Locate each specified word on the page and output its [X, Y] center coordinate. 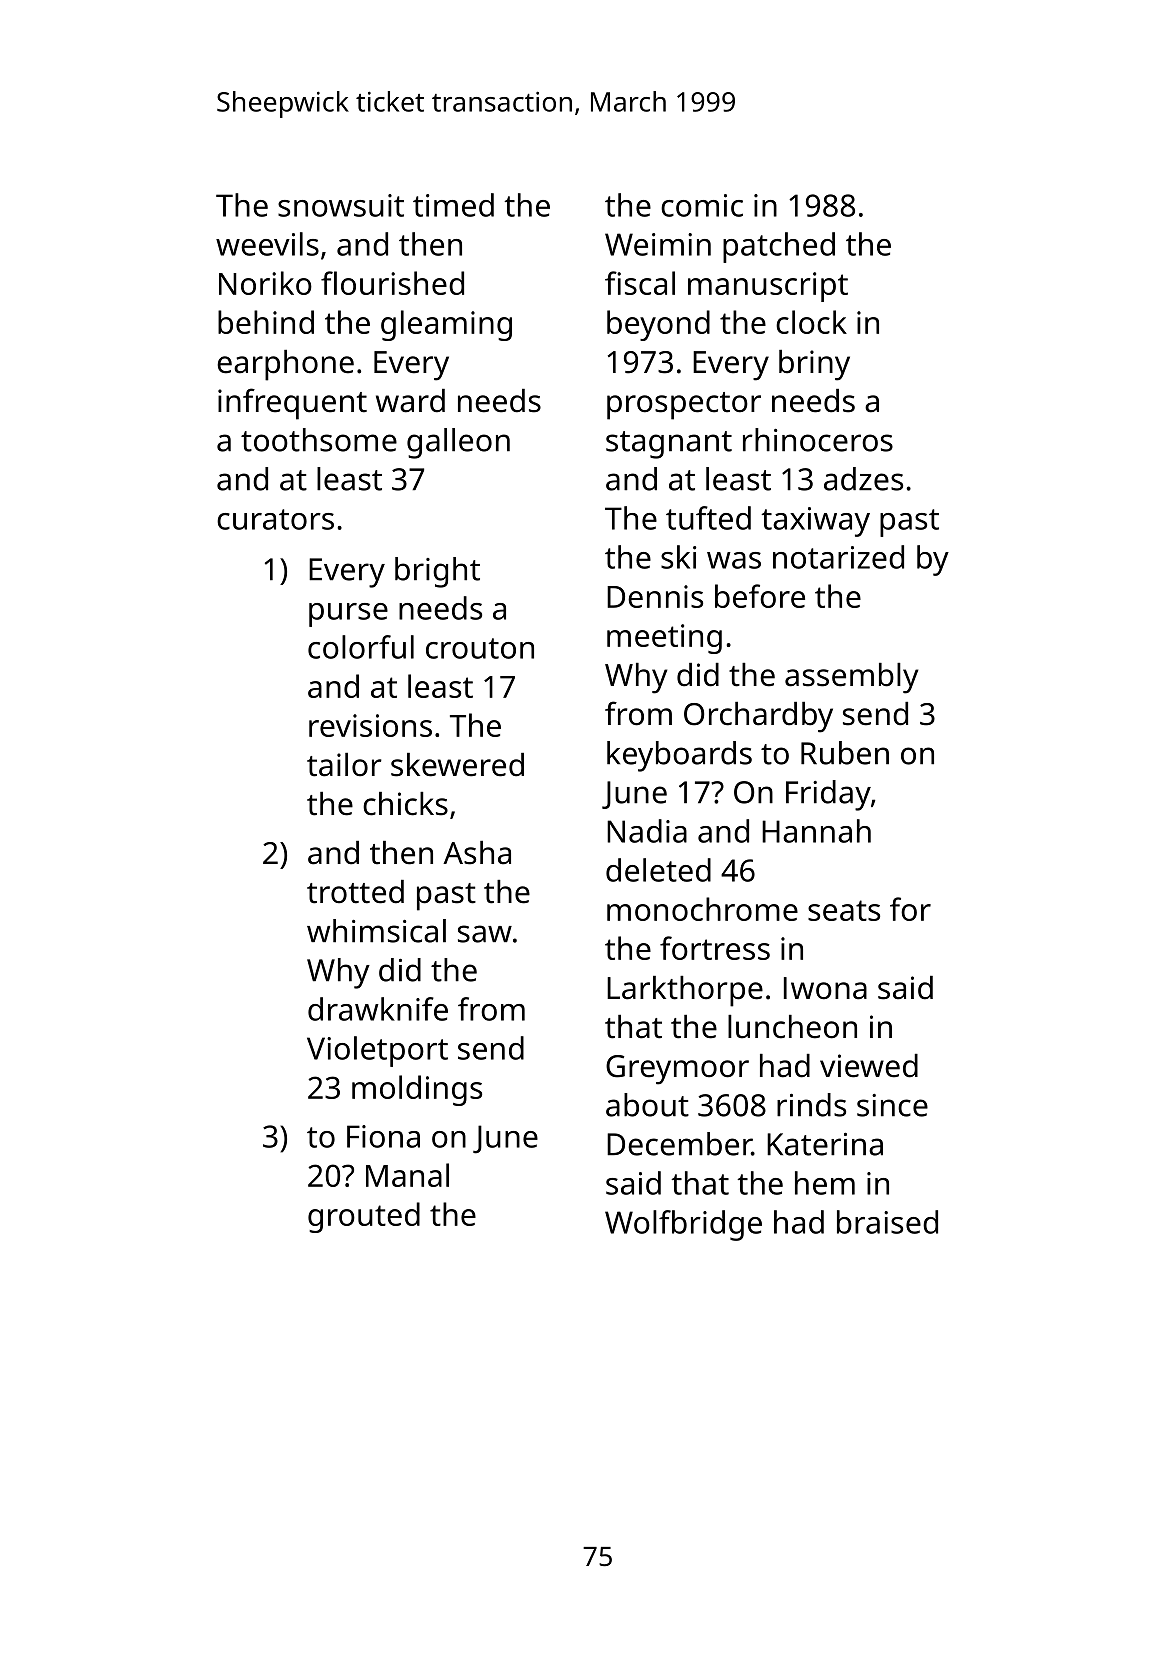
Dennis [655, 596]
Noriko [265, 283]
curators [275, 519]
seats [844, 910]
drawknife [378, 1009]
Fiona [383, 1136]
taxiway [815, 522]
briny [814, 365]
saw [485, 934]
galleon [458, 443]
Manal [407, 1175]
